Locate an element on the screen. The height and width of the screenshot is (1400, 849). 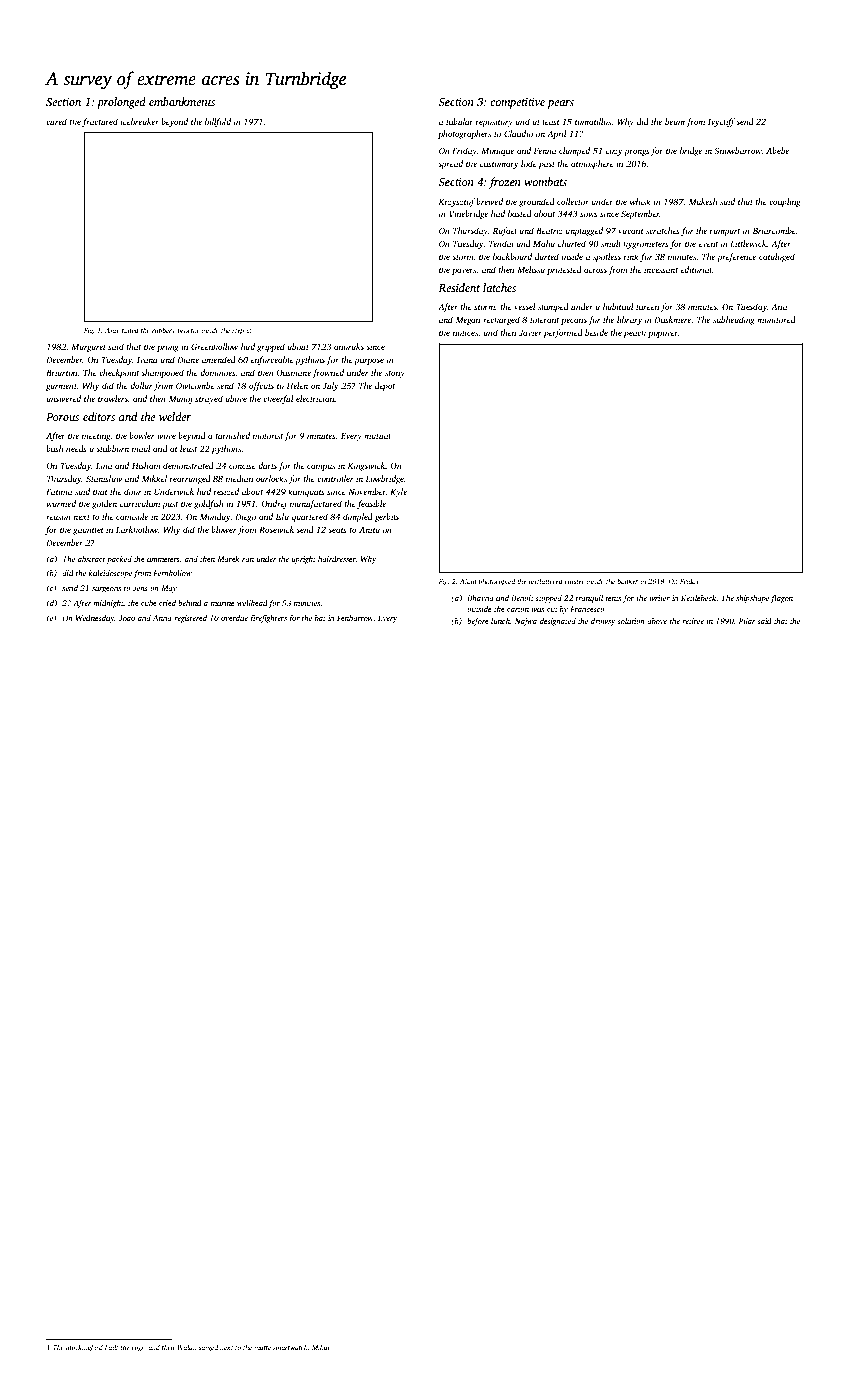
surged is located at coordinates (208, 1348).
